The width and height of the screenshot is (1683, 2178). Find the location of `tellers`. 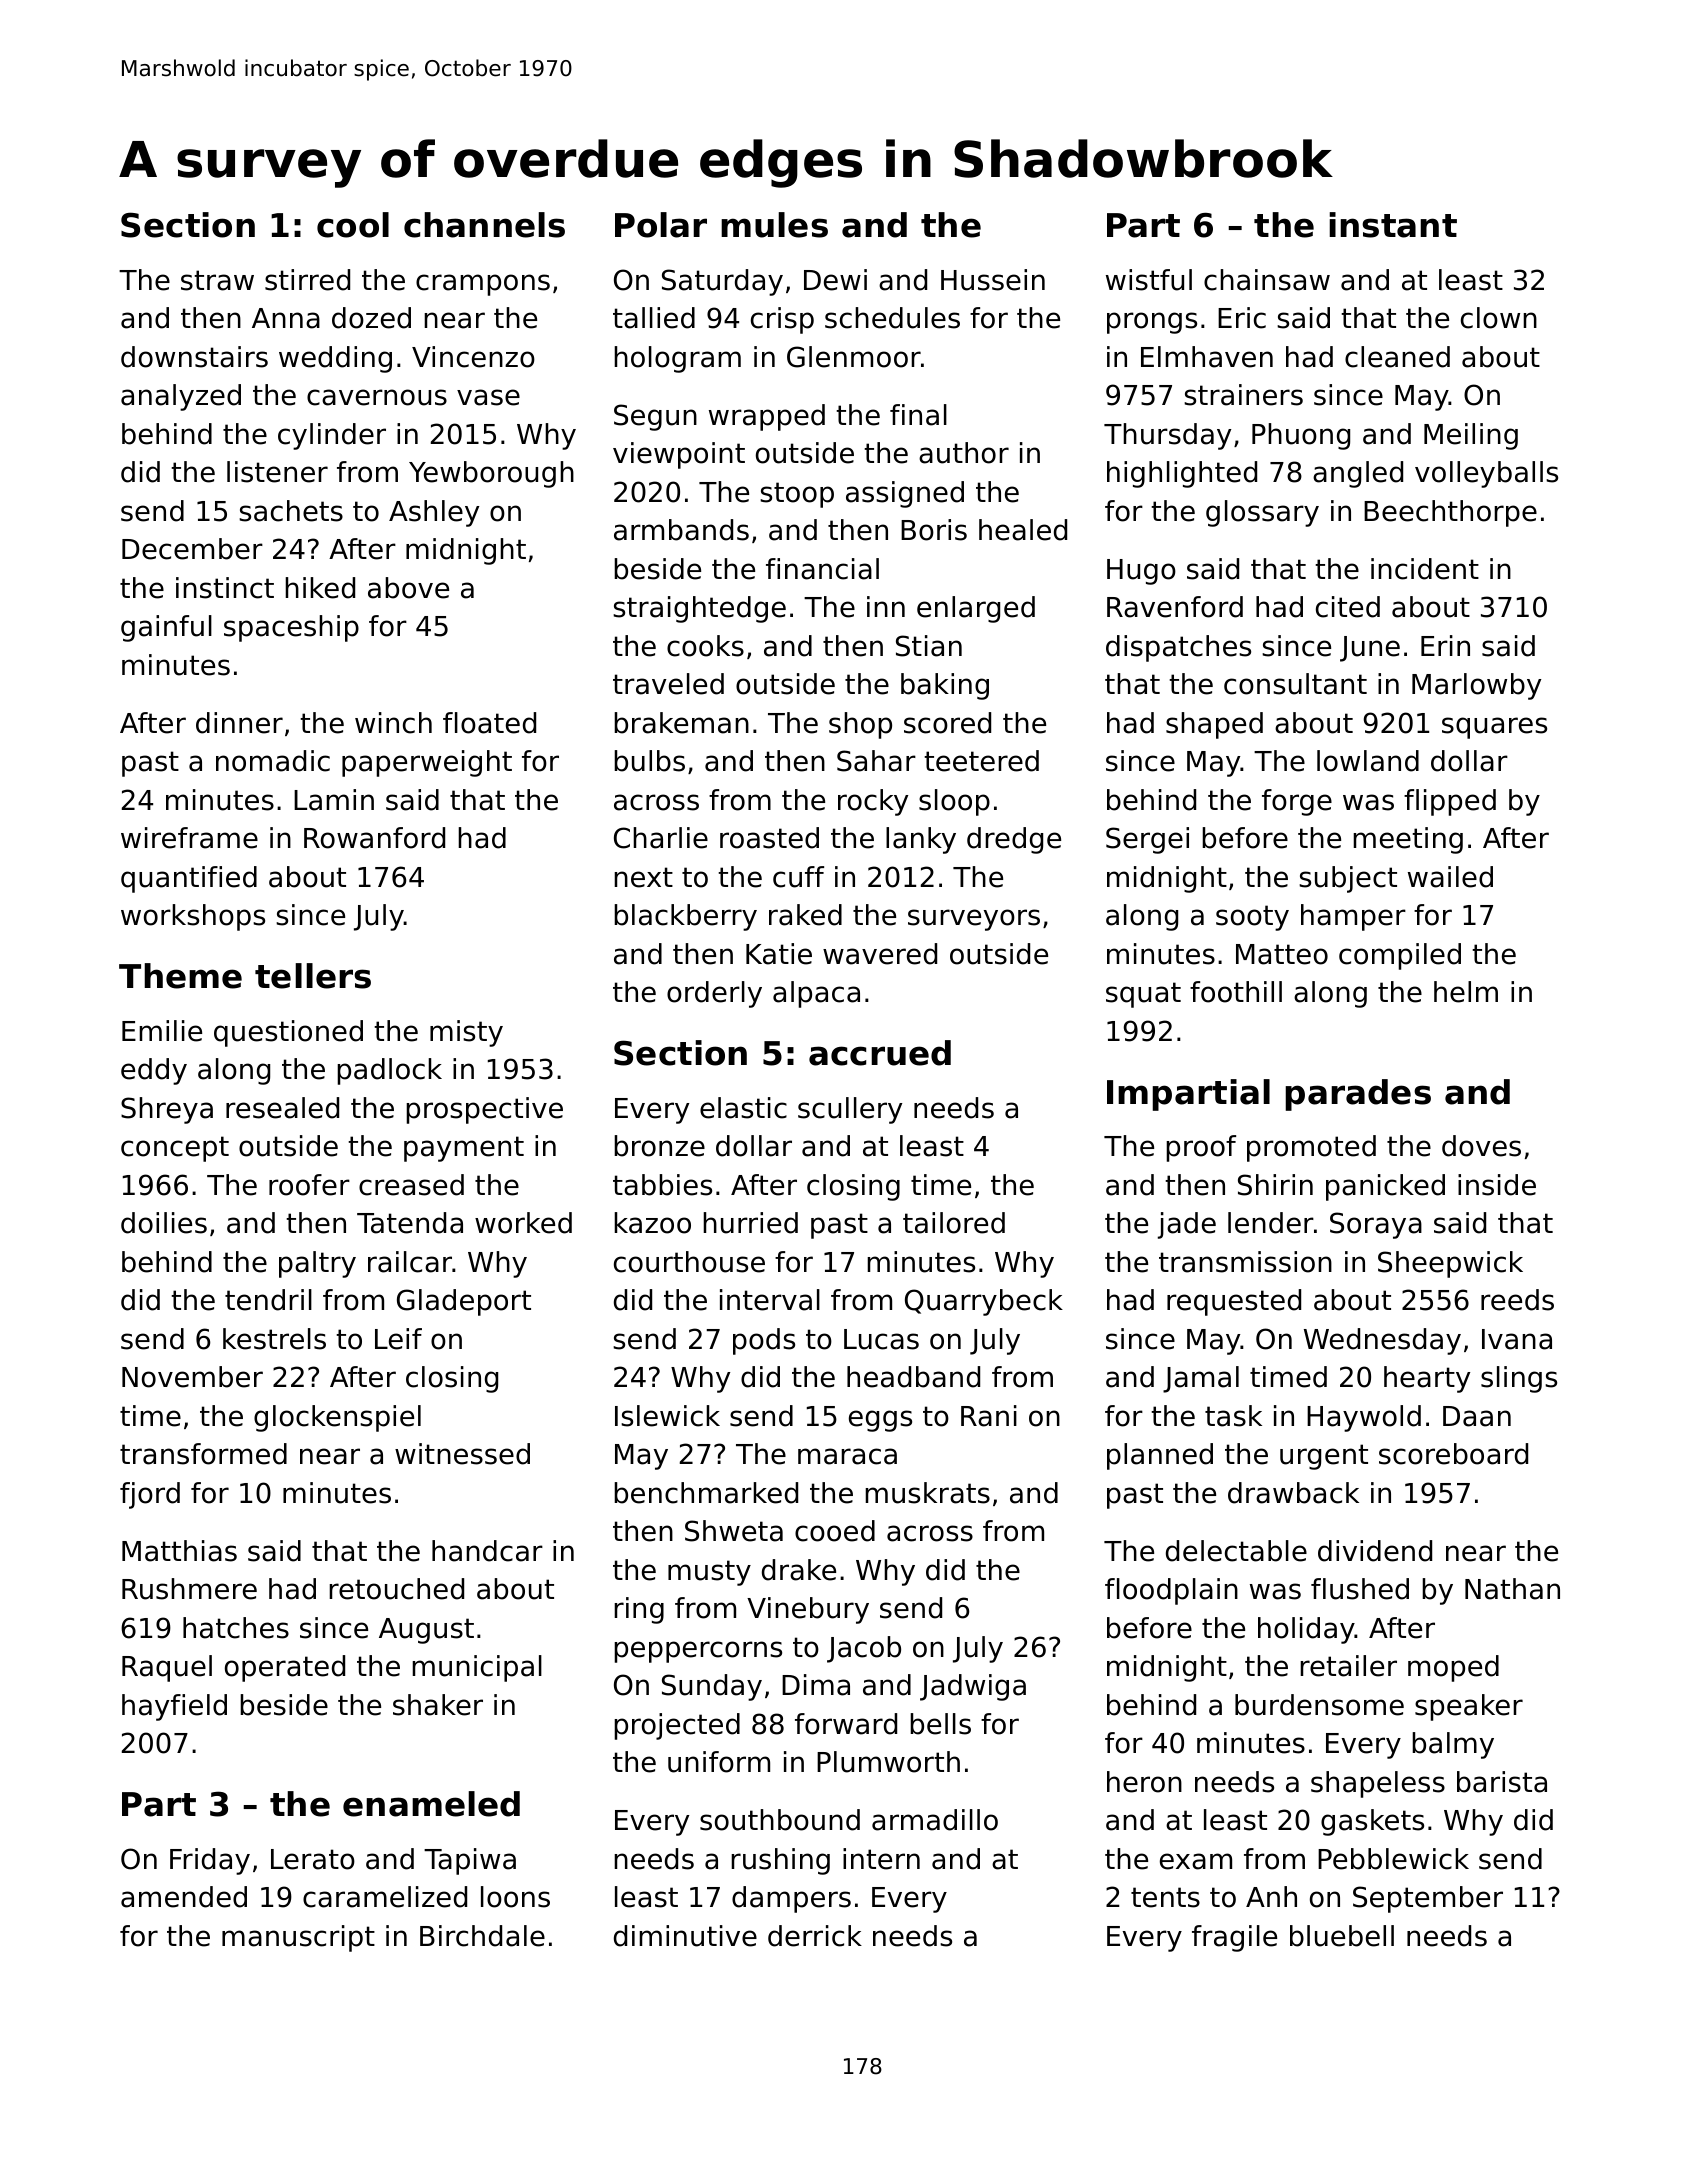

tellers is located at coordinates (313, 976).
